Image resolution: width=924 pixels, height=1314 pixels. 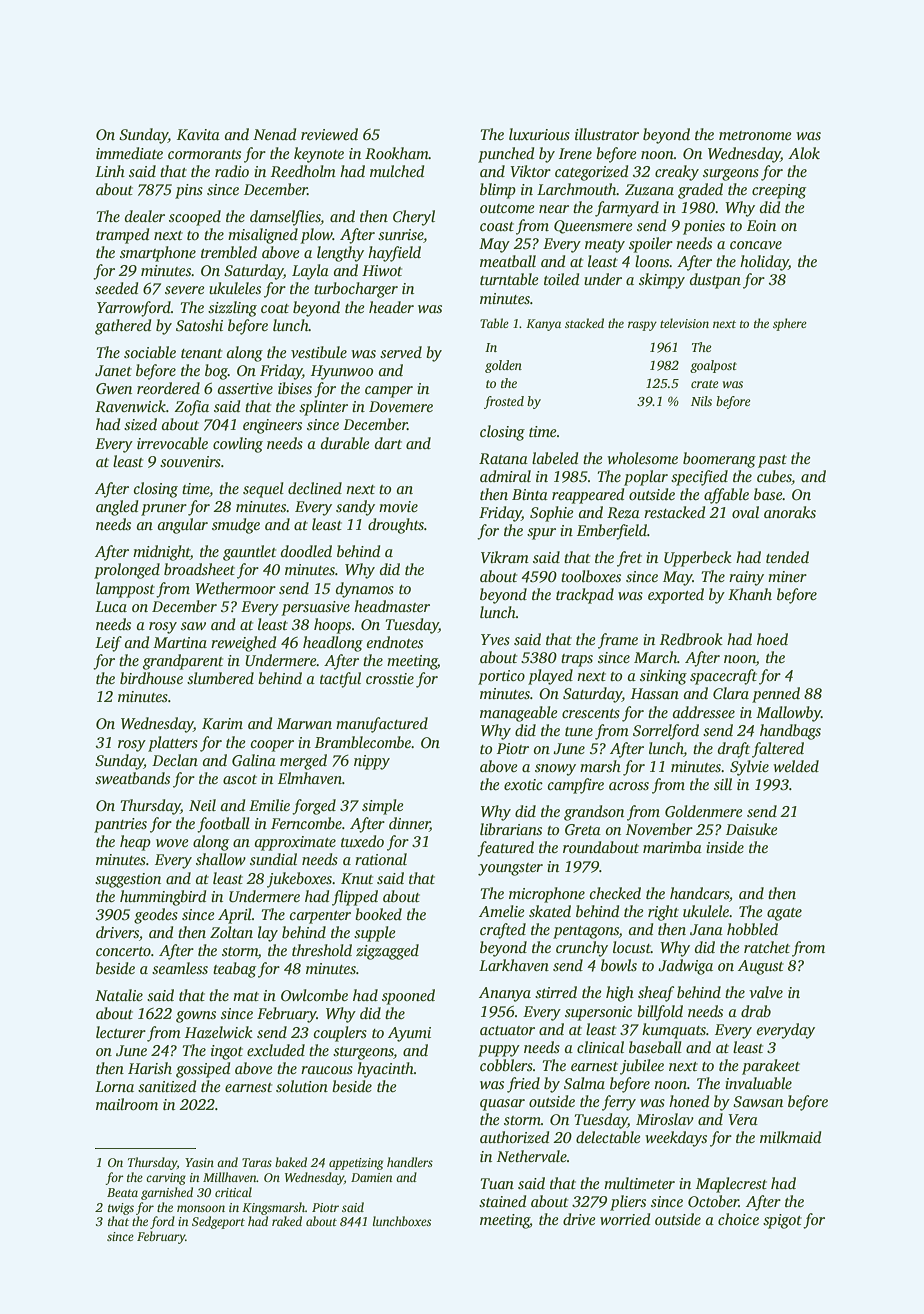 I want to click on excluded, so click(x=276, y=1050).
